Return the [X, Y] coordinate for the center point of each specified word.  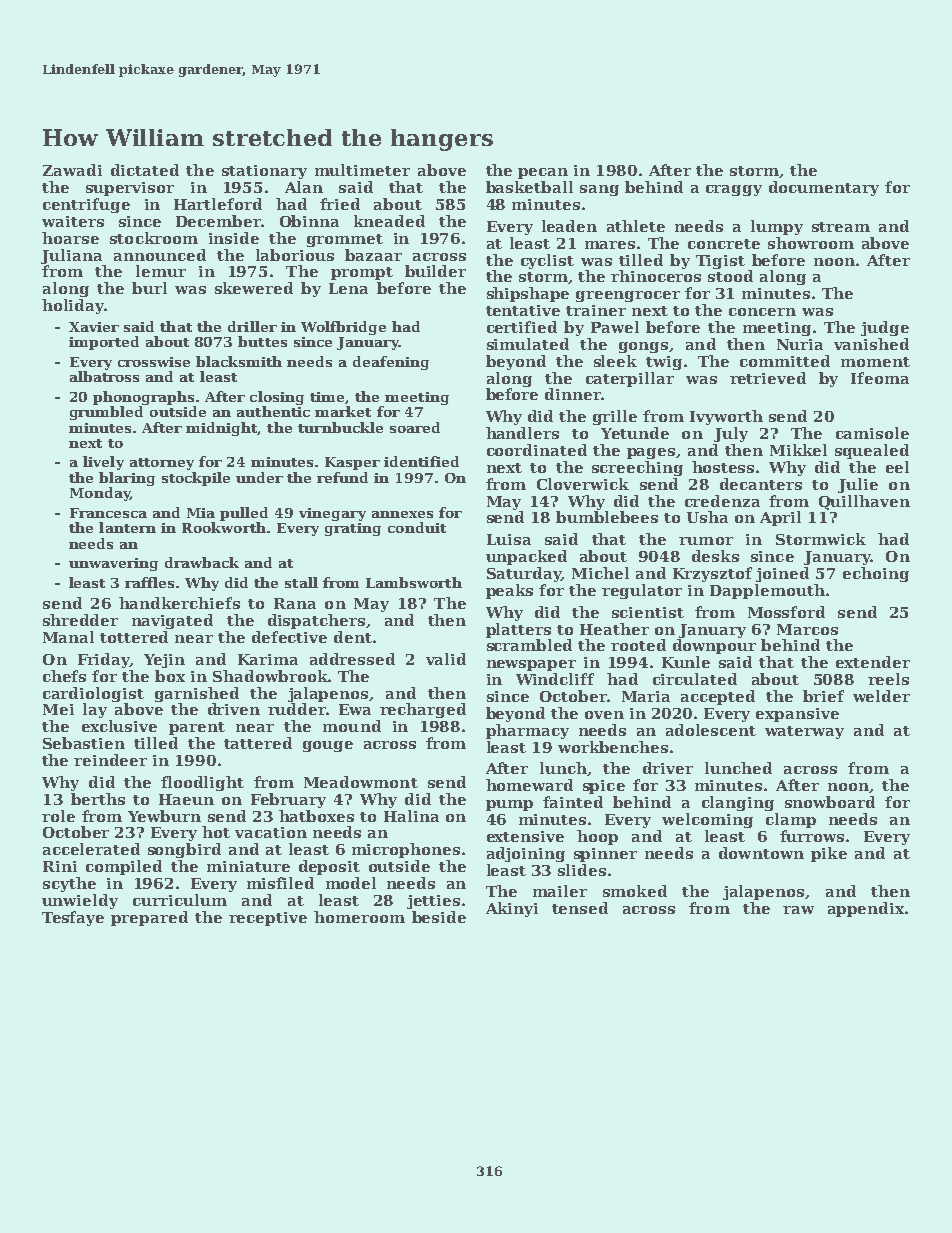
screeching [637, 468]
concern [762, 312]
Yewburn [164, 816]
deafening [391, 363]
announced [160, 255]
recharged [423, 710]
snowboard [830, 802]
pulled [244, 514]
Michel [600, 573]
